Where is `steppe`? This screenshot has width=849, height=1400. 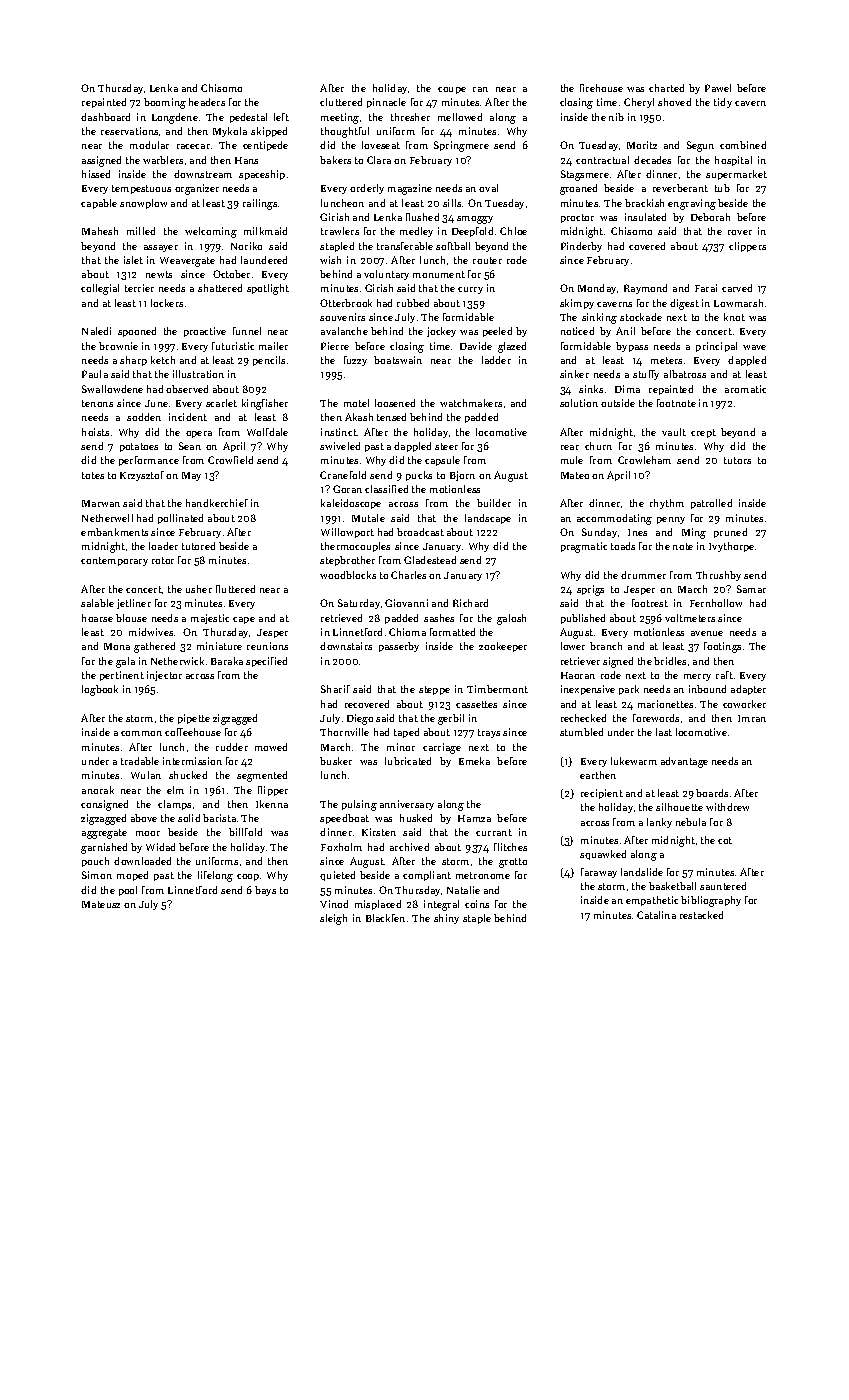
steppe is located at coordinates (434, 690).
